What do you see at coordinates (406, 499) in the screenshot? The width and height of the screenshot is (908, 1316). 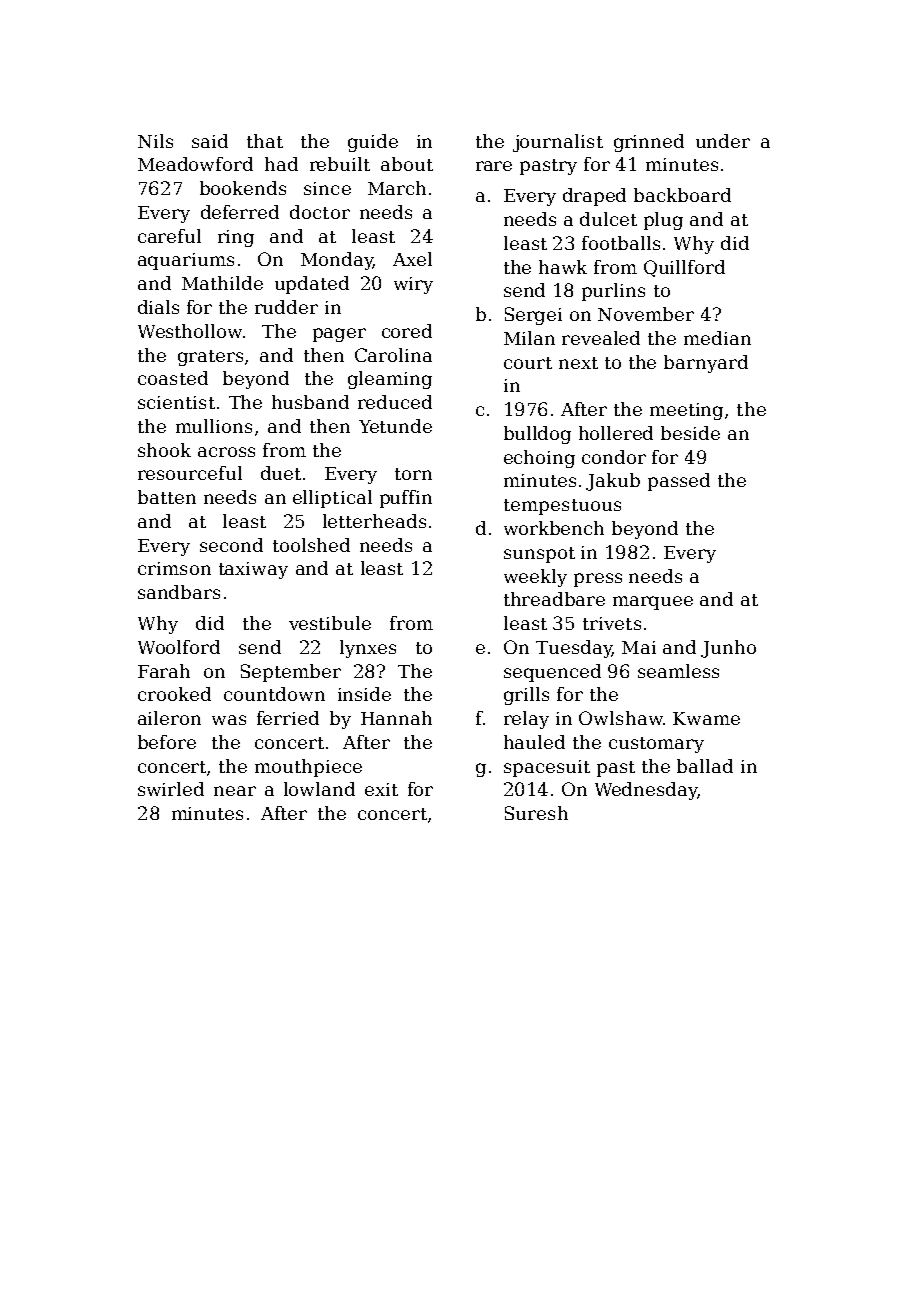 I see `puffin` at bounding box center [406, 499].
